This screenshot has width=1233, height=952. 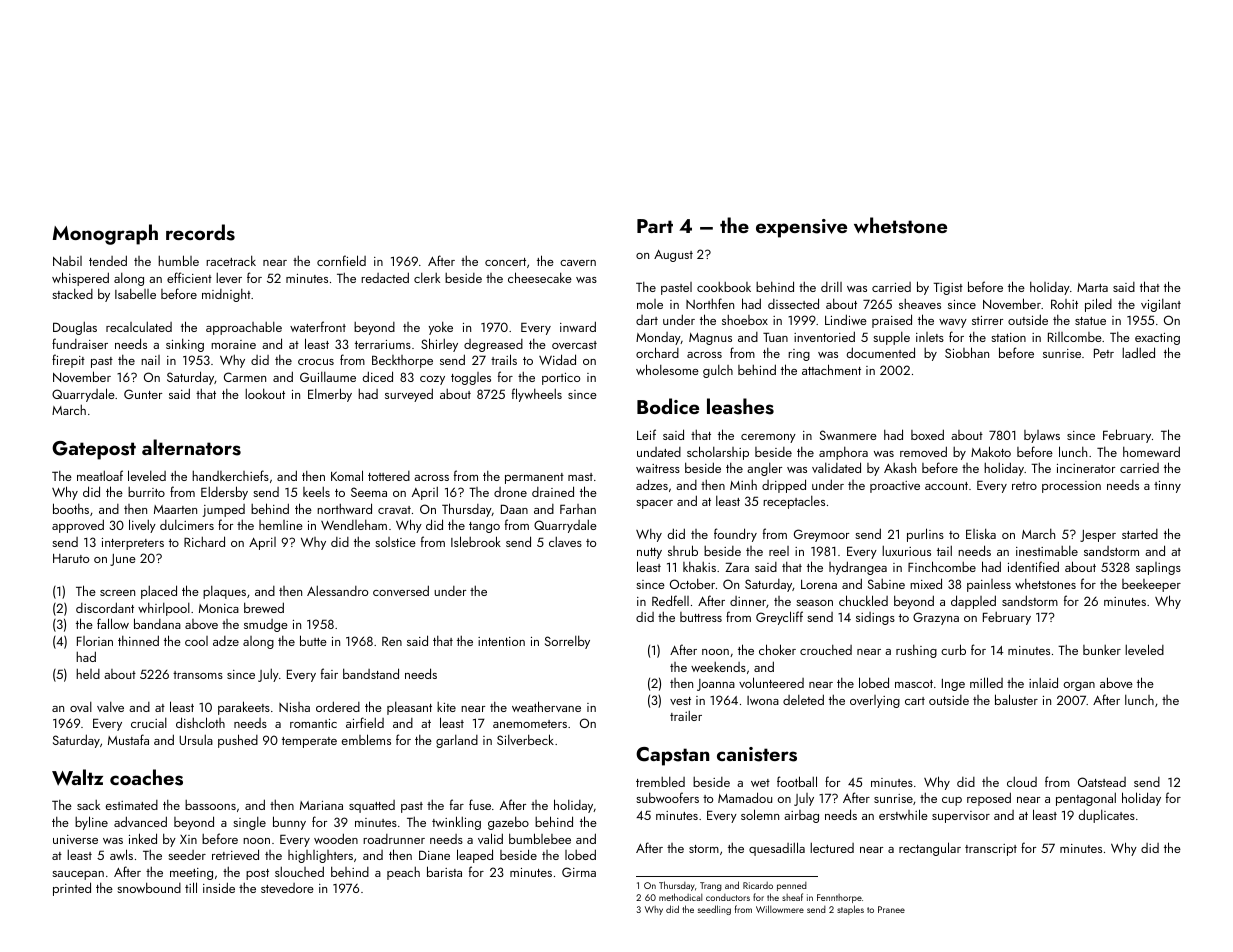 I want to click on Northfen, so click(x=710, y=303).
